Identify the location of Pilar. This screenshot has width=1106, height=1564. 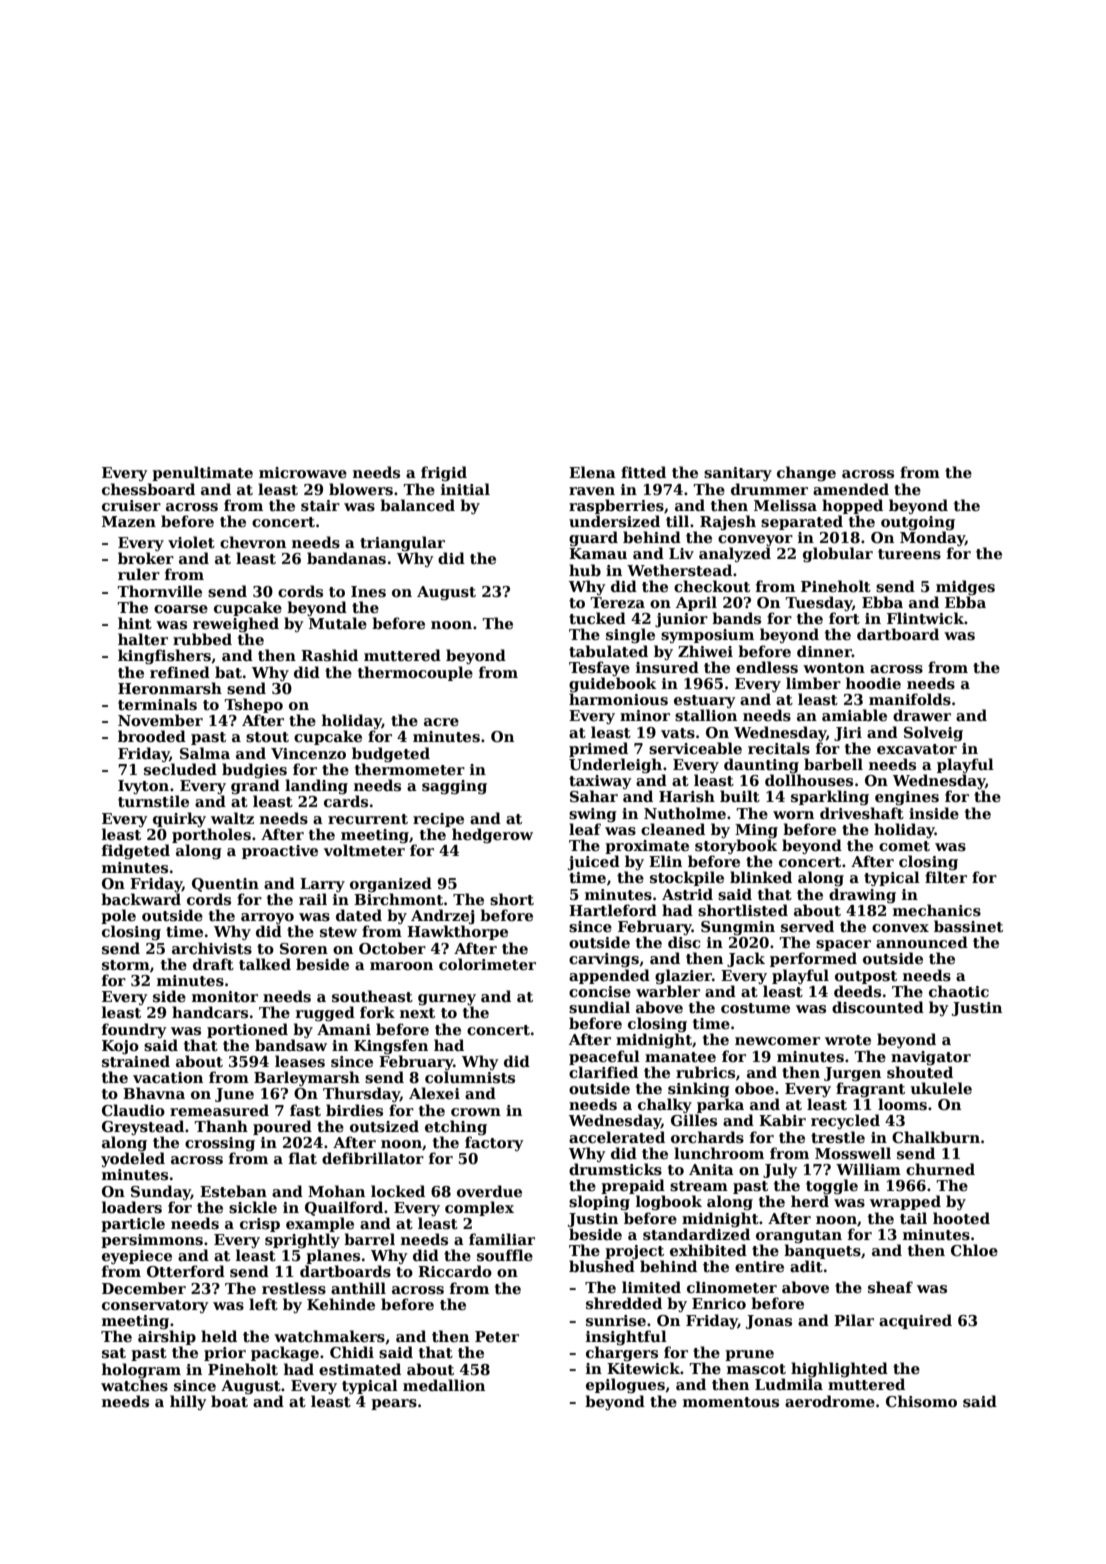
(854, 1320).
